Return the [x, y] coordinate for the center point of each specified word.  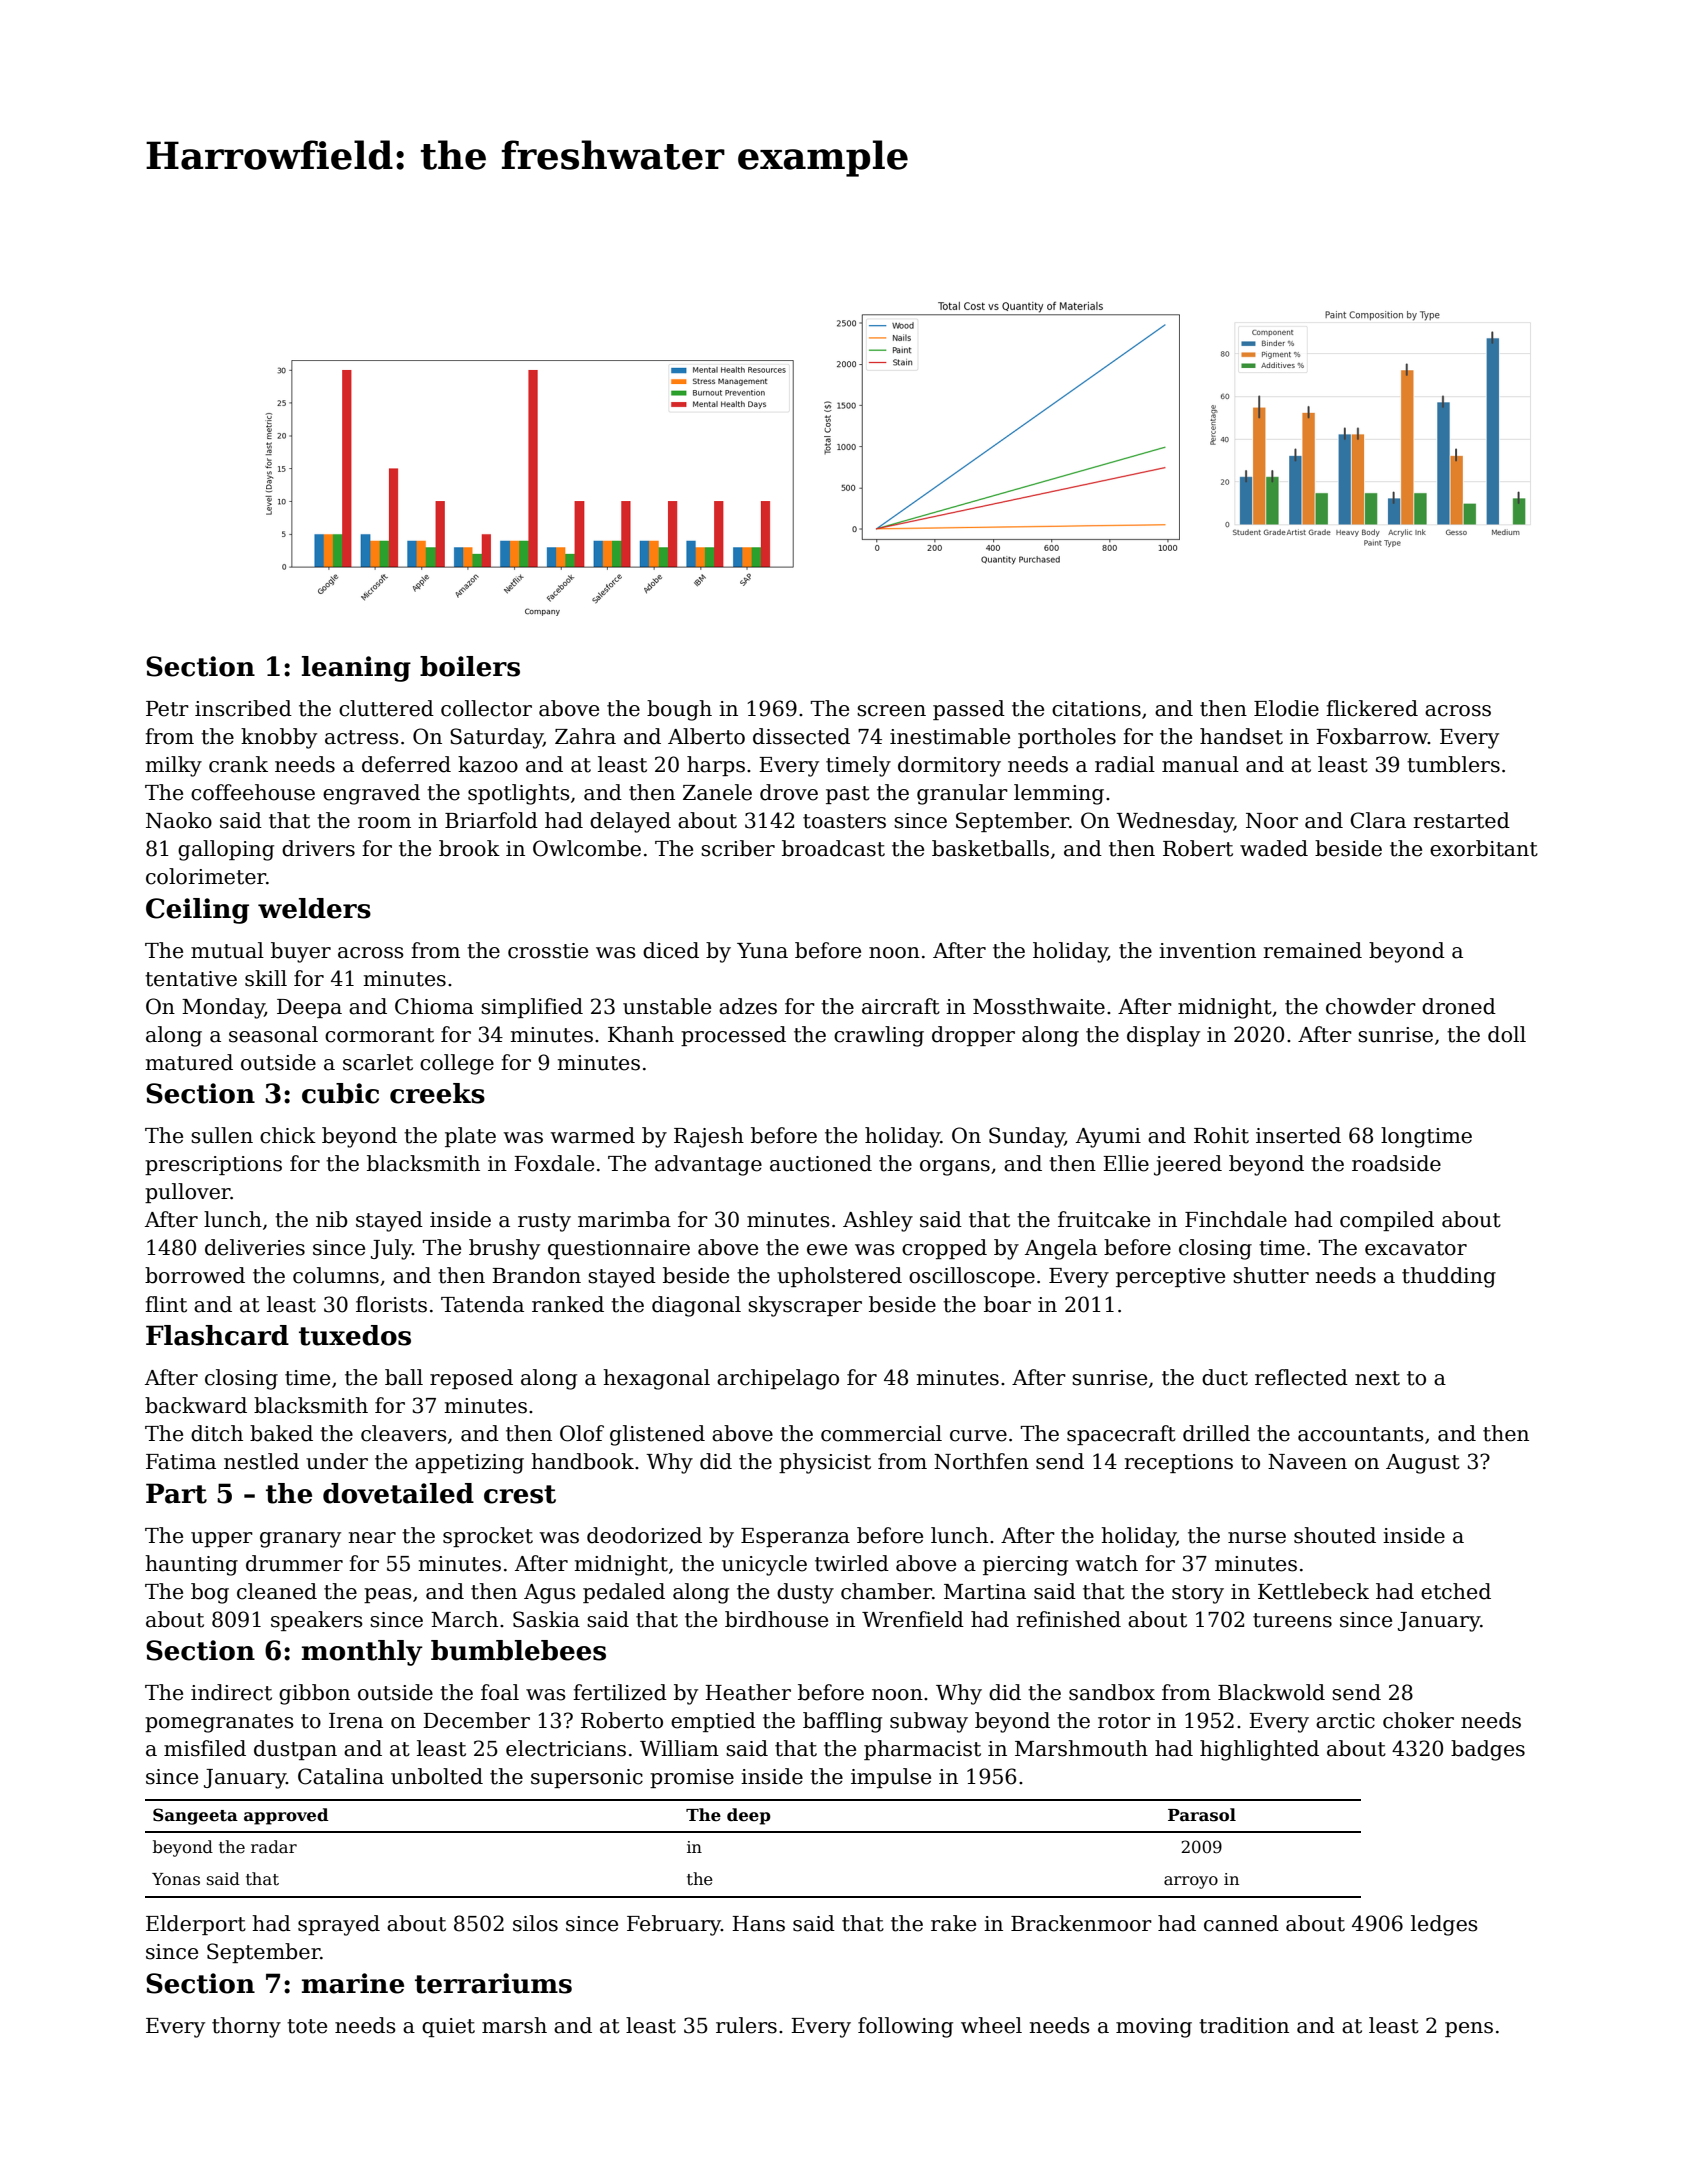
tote [307, 2026]
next [1377, 1378]
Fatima [181, 1462]
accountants [1360, 1434]
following [905, 2027]
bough [679, 710]
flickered [1372, 708]
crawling [879, 1036]
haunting [191, 1565]
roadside [1396, 1163]
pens [1469, 2029]
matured [189, 1062]
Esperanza [795, 1537]
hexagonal [656, 1379]
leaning [356, 669]
